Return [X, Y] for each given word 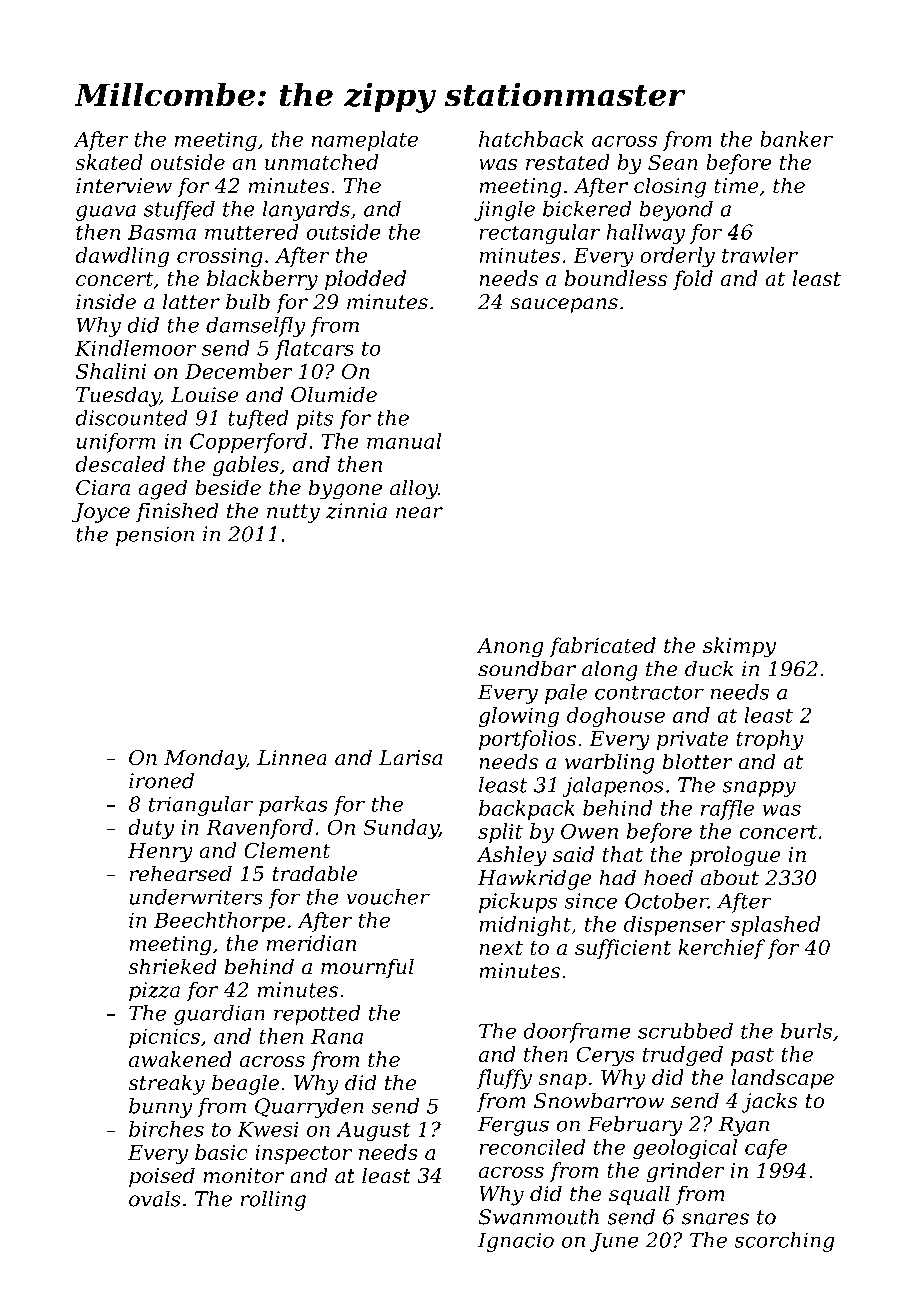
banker [796, 139]
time [736, 186]
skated [109, 162]
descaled [120, 464]
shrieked [172, 966]
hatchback [531, 139]
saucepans [564, 306]
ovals [155, 1199]
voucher [388, 897]
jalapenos [613, 787]
